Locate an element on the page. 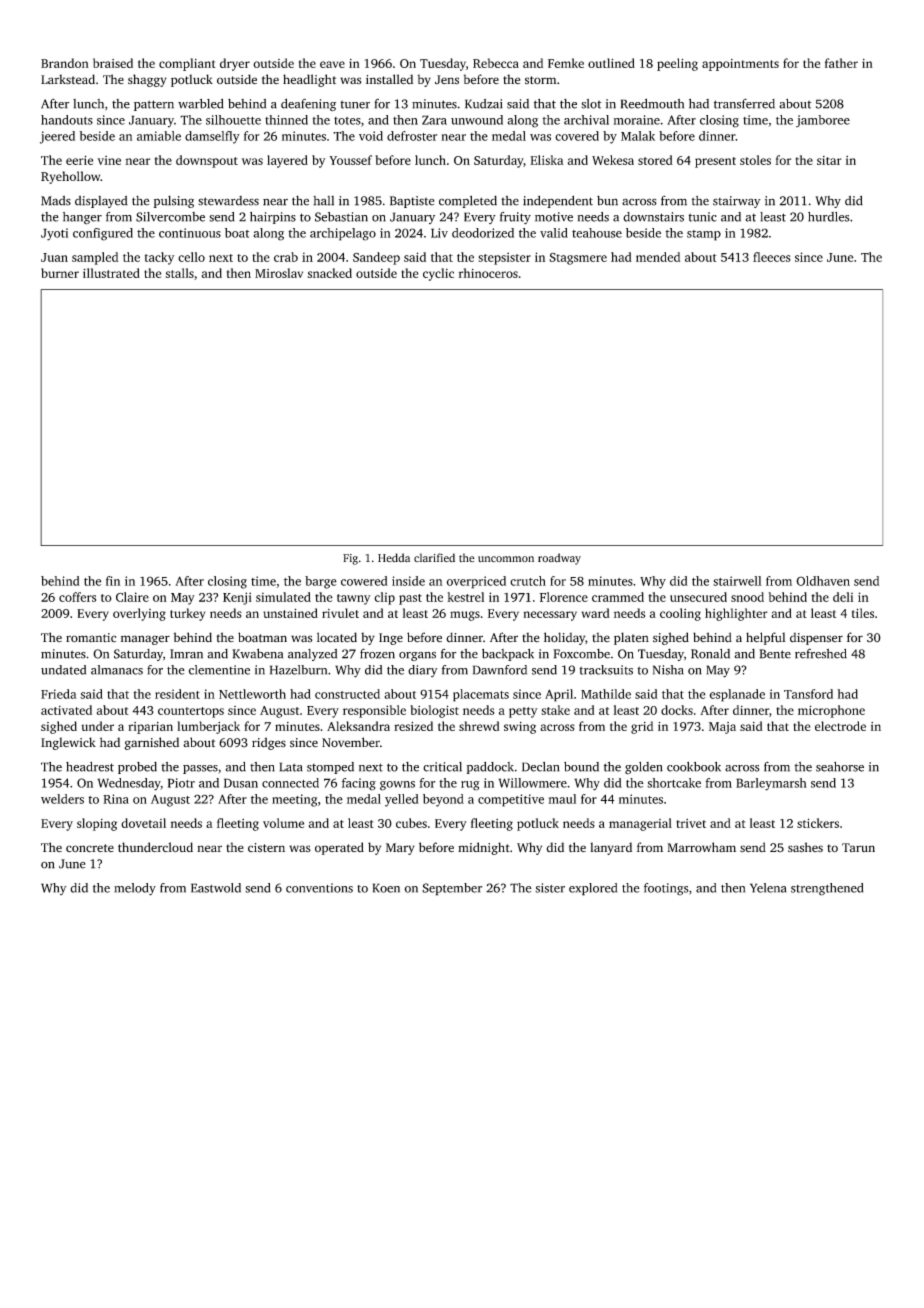 Image resolution: width=924 pixels, height=1308 pixels. jeered is located at coordinates (57, 137).
